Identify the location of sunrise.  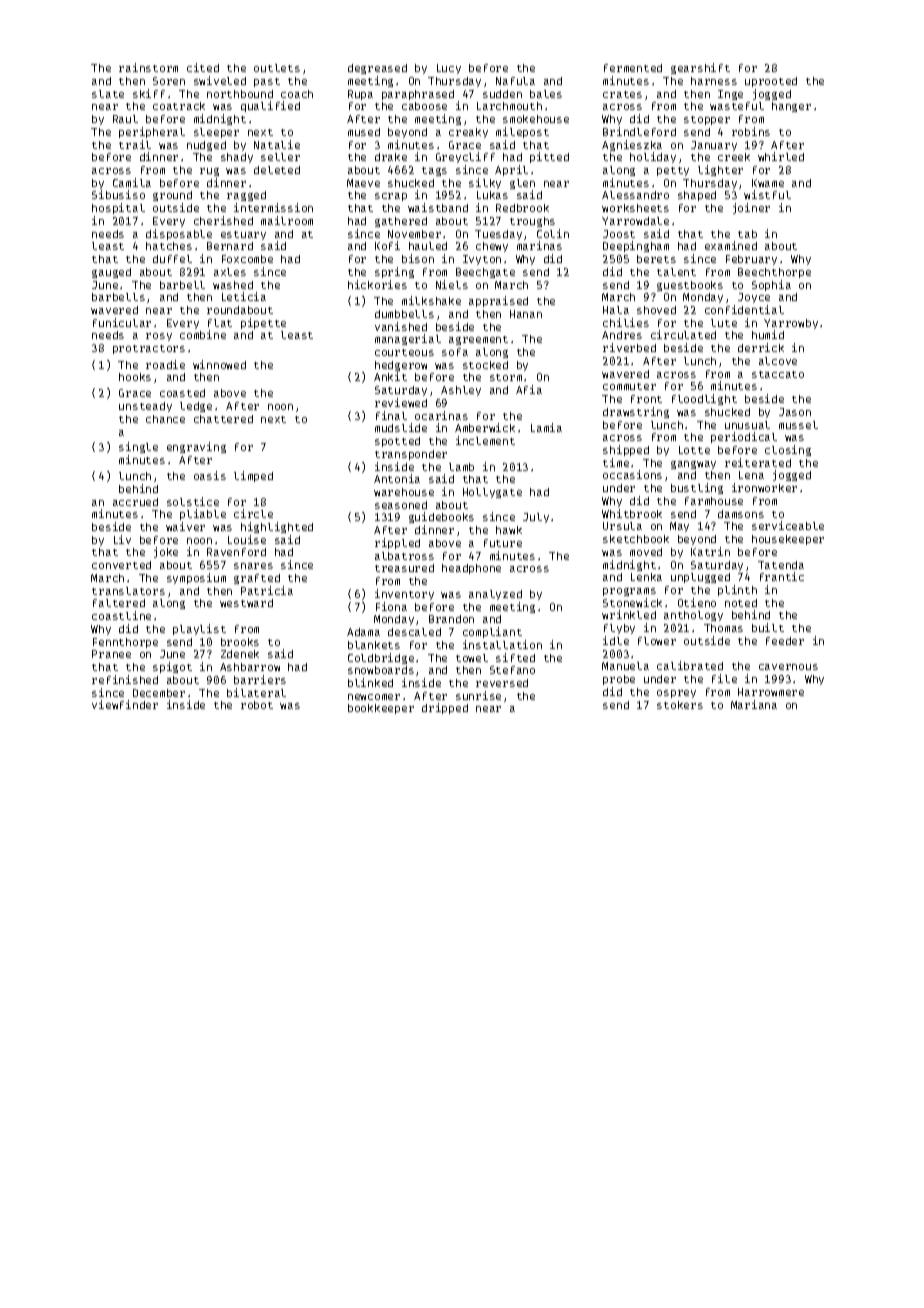
(478, 695).
